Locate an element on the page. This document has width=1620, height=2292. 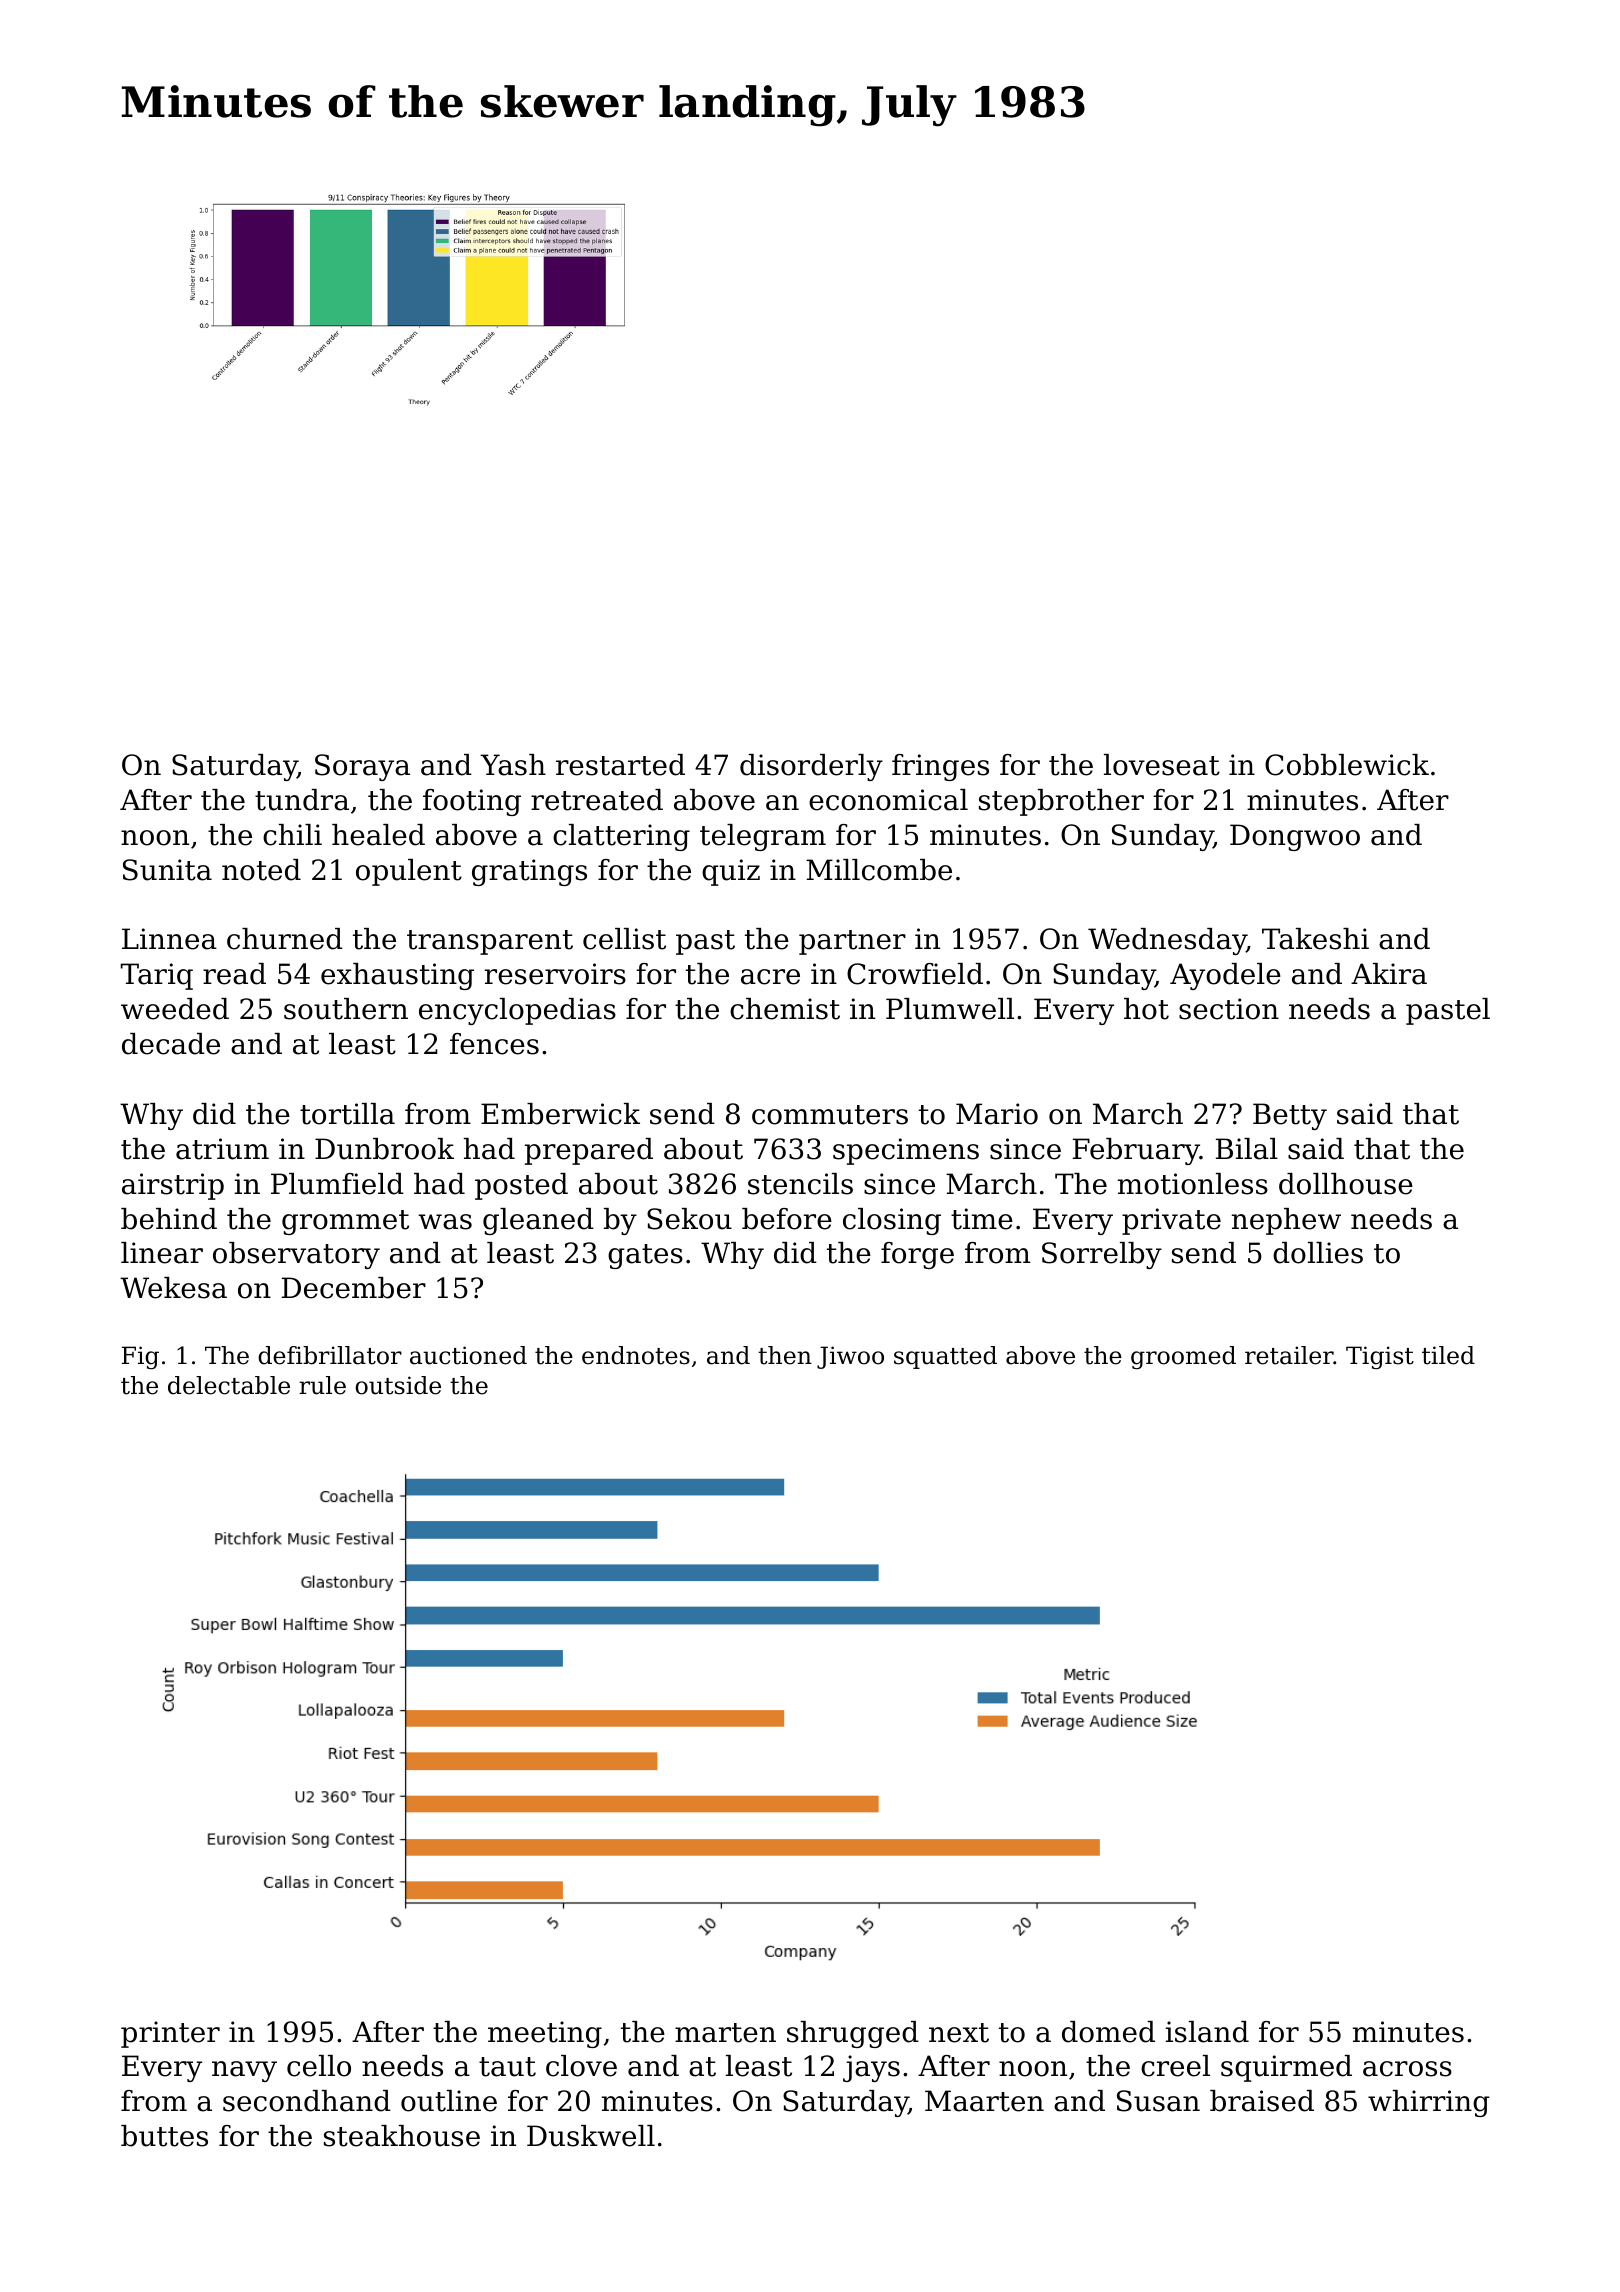
secondhand is located at coordinates (307, 2101).
